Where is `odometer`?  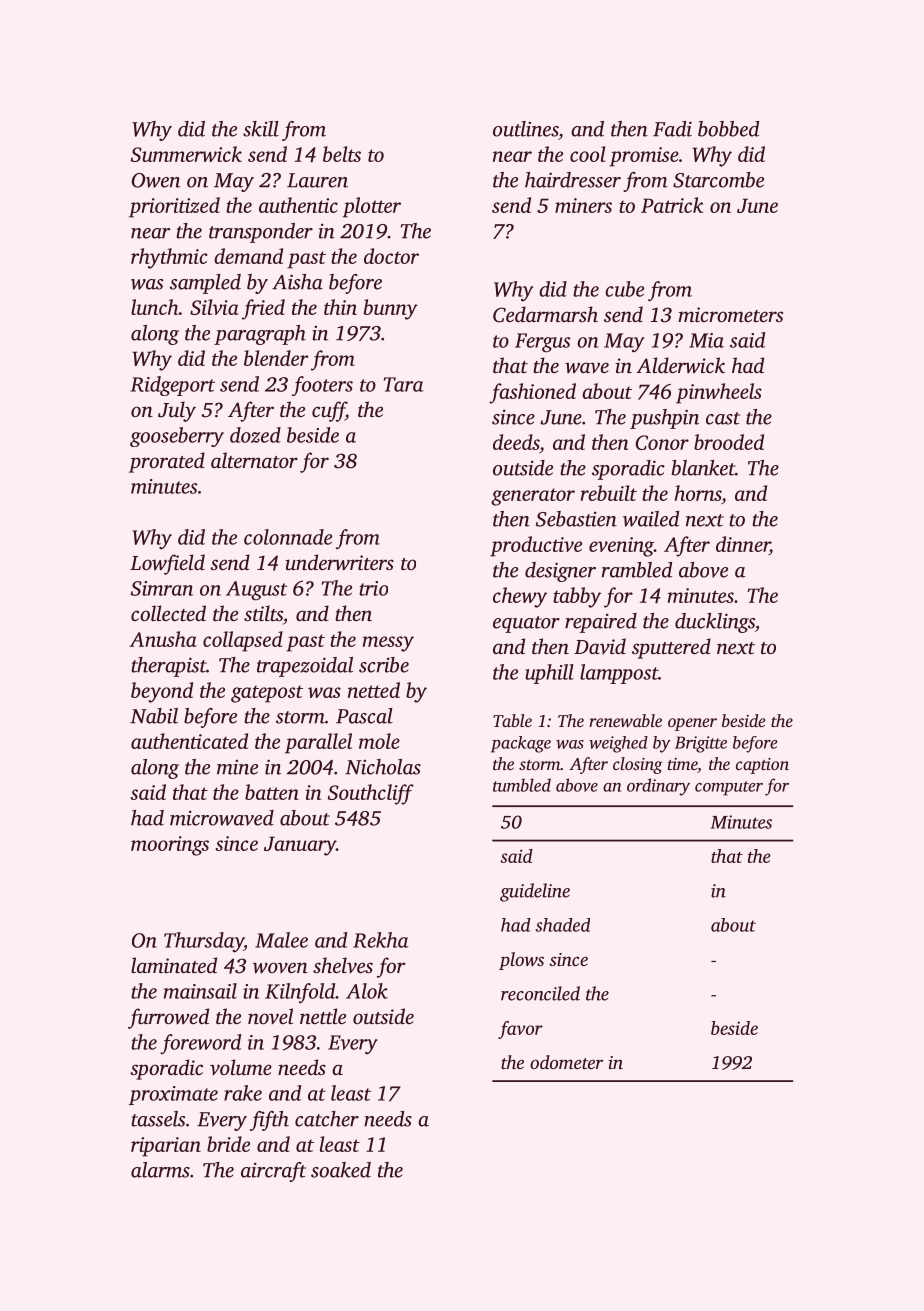 odometer is located at coordinates (566, 1062).
